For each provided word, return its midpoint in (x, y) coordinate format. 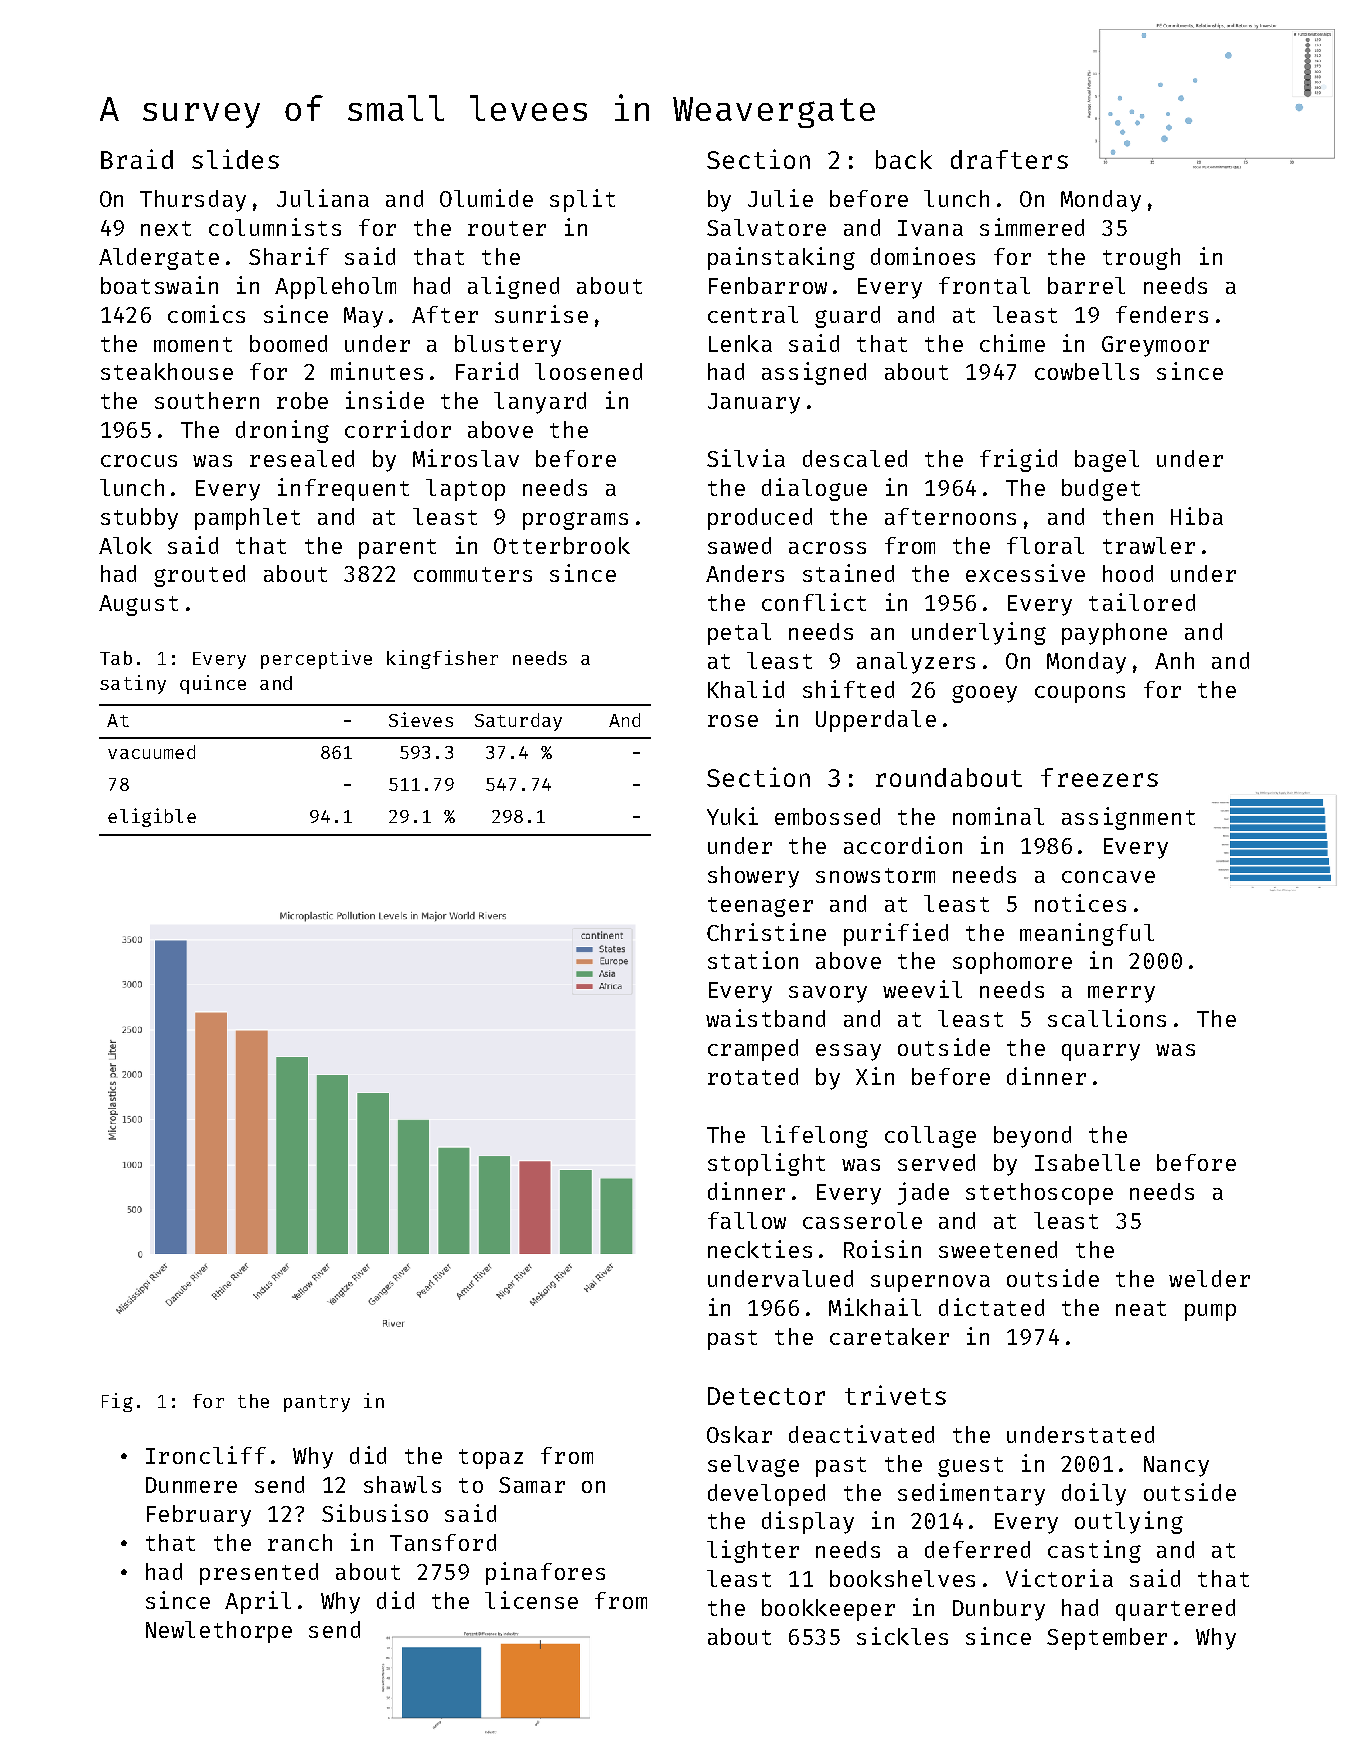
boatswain (159, 285)
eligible (152, 817)
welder (1209, 1278)
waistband (765, 1018)
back (904, 159)
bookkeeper (828, 1610)
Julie (780, 198)
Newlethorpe (219, 1632)
